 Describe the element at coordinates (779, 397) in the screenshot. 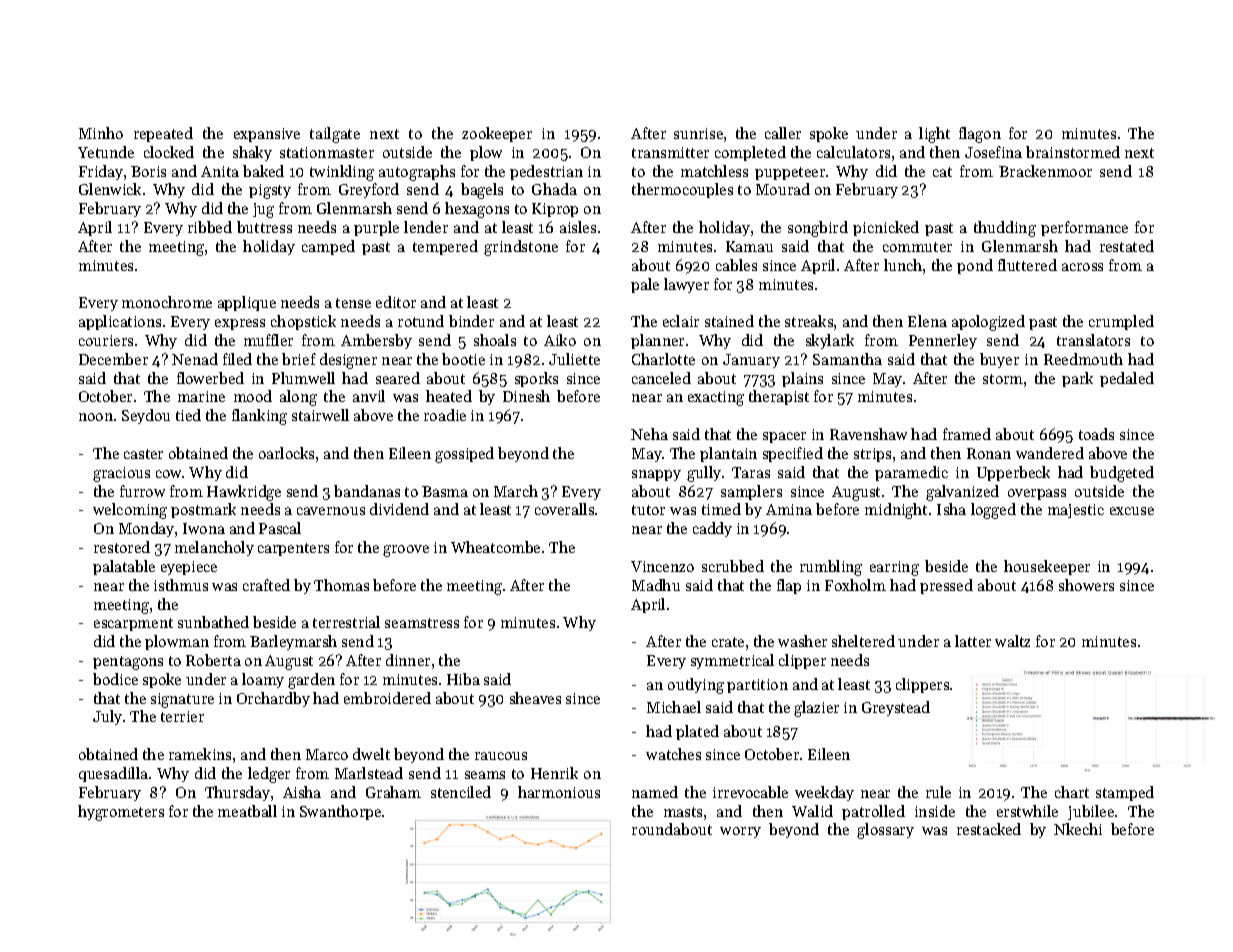

I see `therapist` at that location.
